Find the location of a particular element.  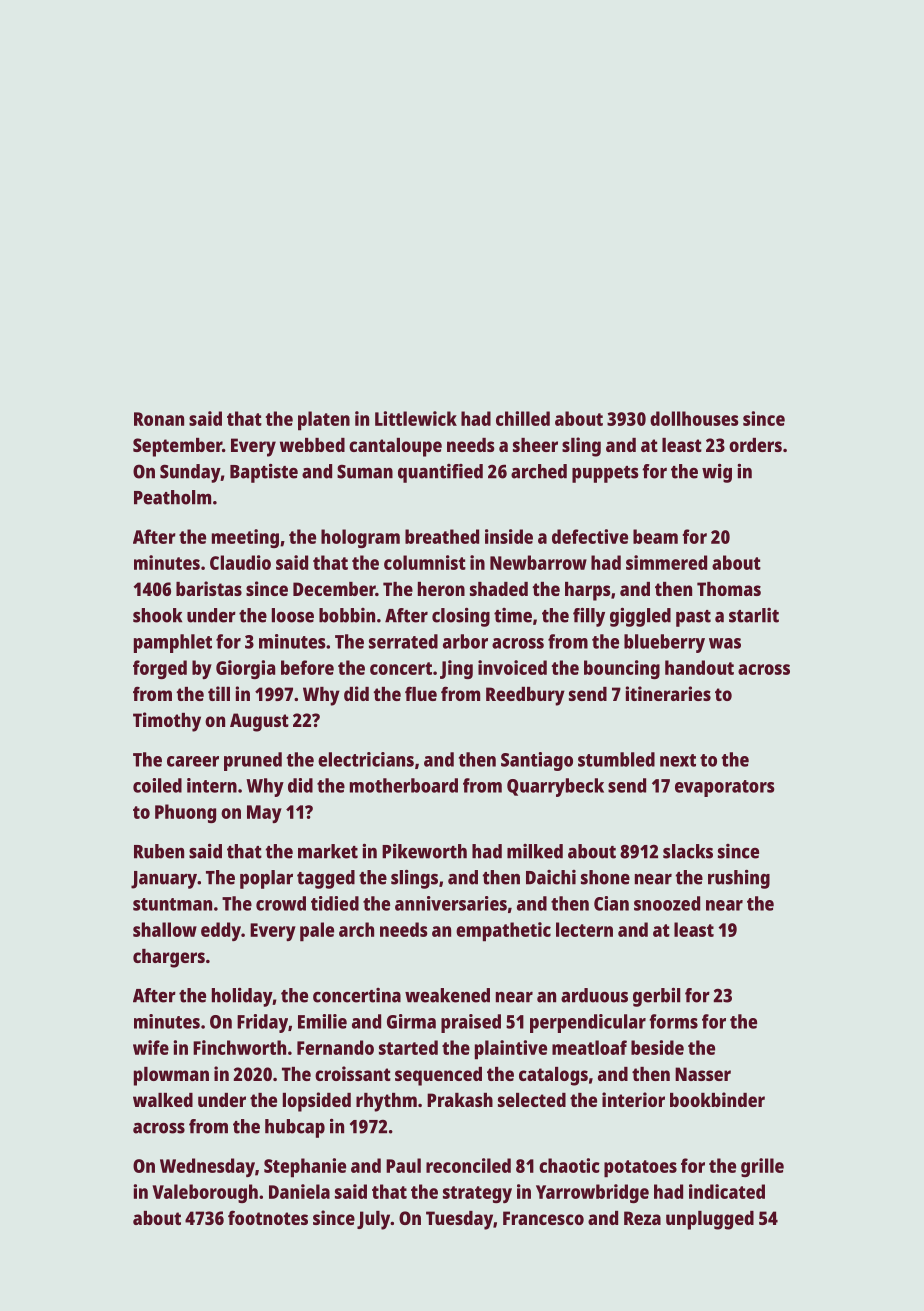

forged is located at coordinates (160, 669).
